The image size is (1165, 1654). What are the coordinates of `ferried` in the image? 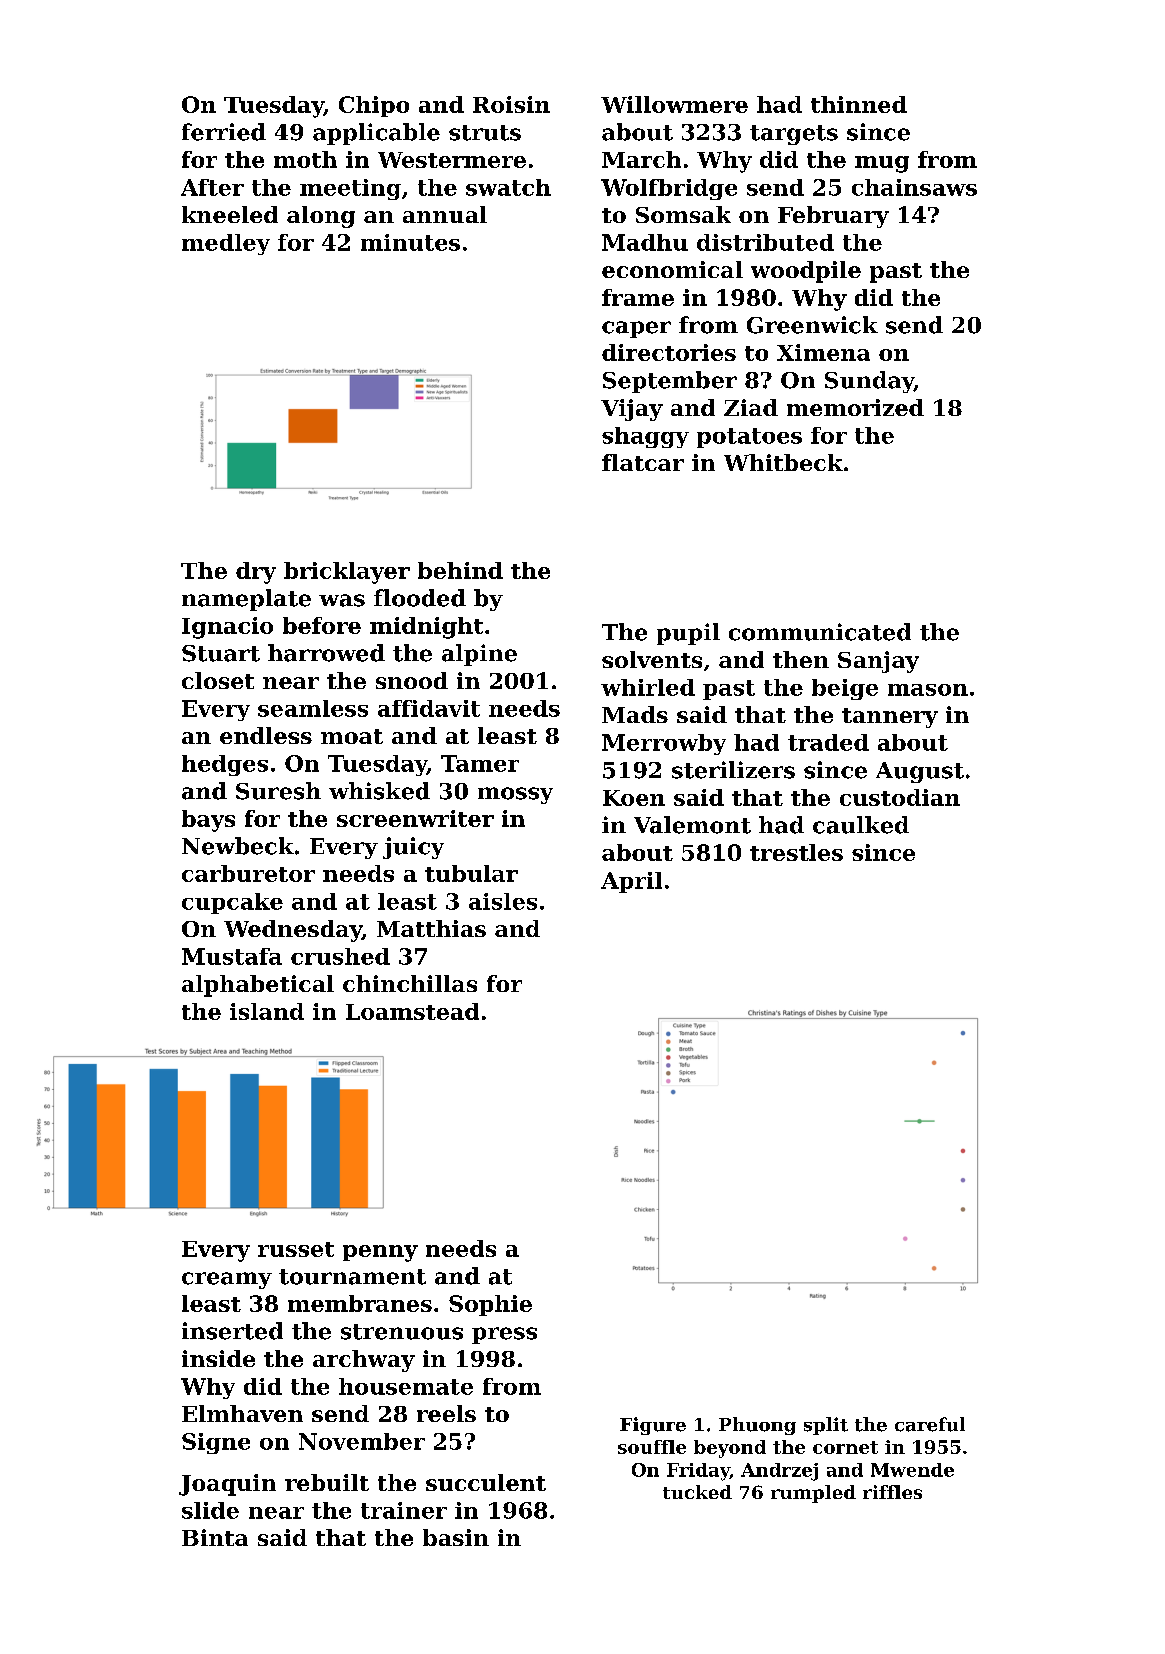 It's located at (224, 132).
